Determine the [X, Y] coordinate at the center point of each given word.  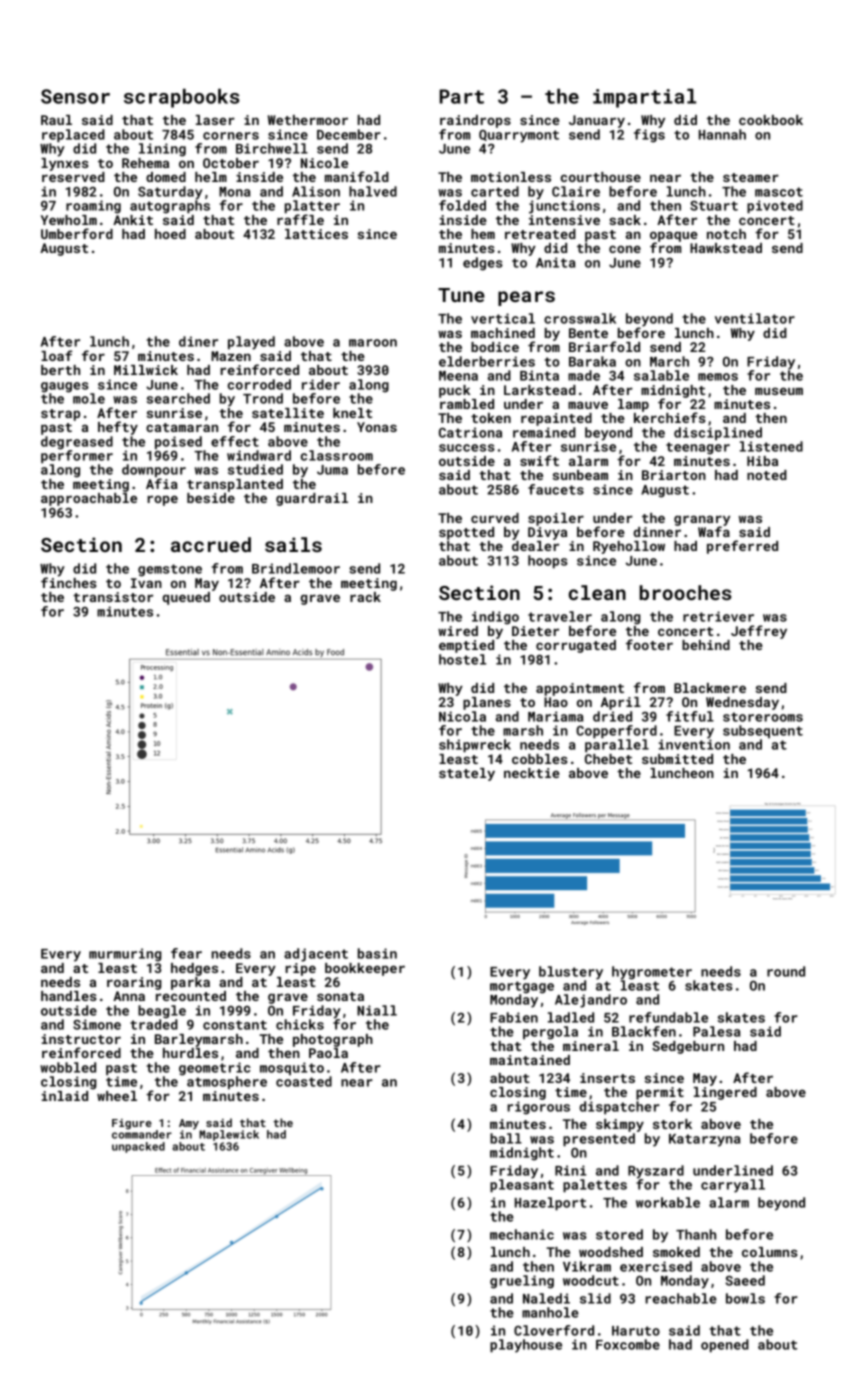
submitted [677, 759]
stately [467, 774]
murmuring [125, 955]
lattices [316, 234]
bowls [745, 1298]
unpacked [138, 1147]
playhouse [526, 1346]
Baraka [592, 361]
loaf [56, 355]
